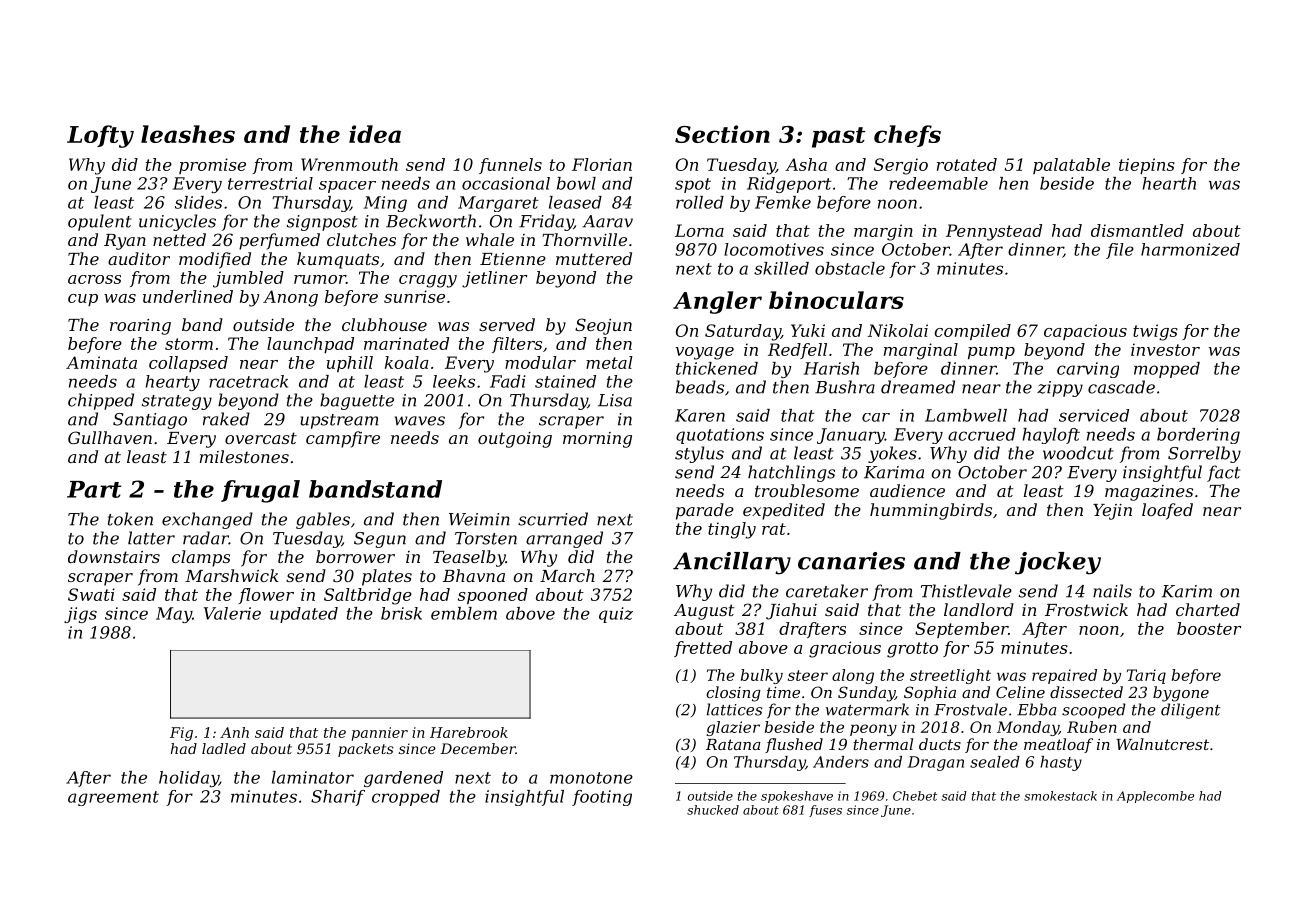 The width and height of the screenshot is (1308, 924). Describe the element at coordinates (113, 798) in the screenshot. I see `agreement` at that location.
